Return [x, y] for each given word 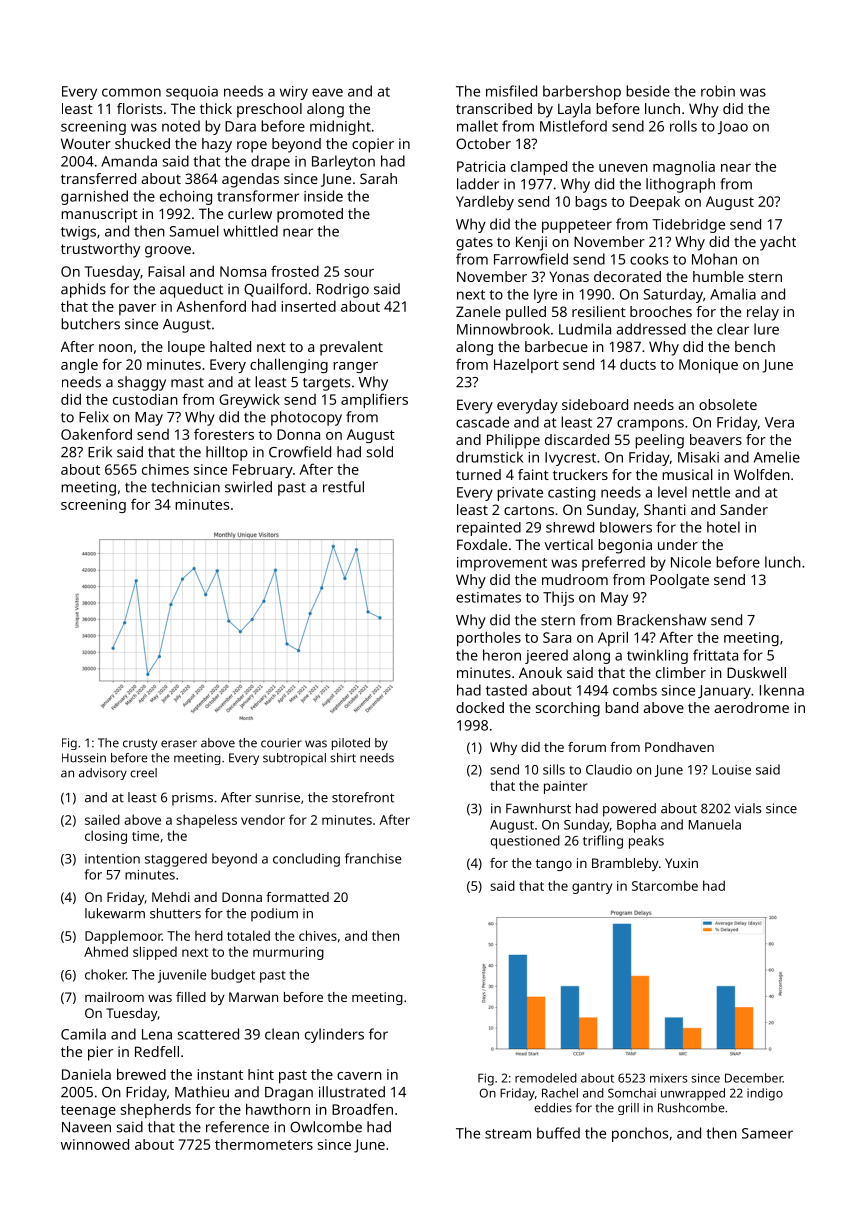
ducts [638, 364]
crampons [650, 425]
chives [318, 935]
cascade [482, 422]
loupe [186, 348]
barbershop [582, 92]
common [131, 92]
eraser [179, 744]
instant [220, 1074]
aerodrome [752, 707]
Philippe [513, 441]
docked [480, 707]
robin [718, 91]
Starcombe [665, 885]
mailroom [114, 997]
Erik [100, 452]
